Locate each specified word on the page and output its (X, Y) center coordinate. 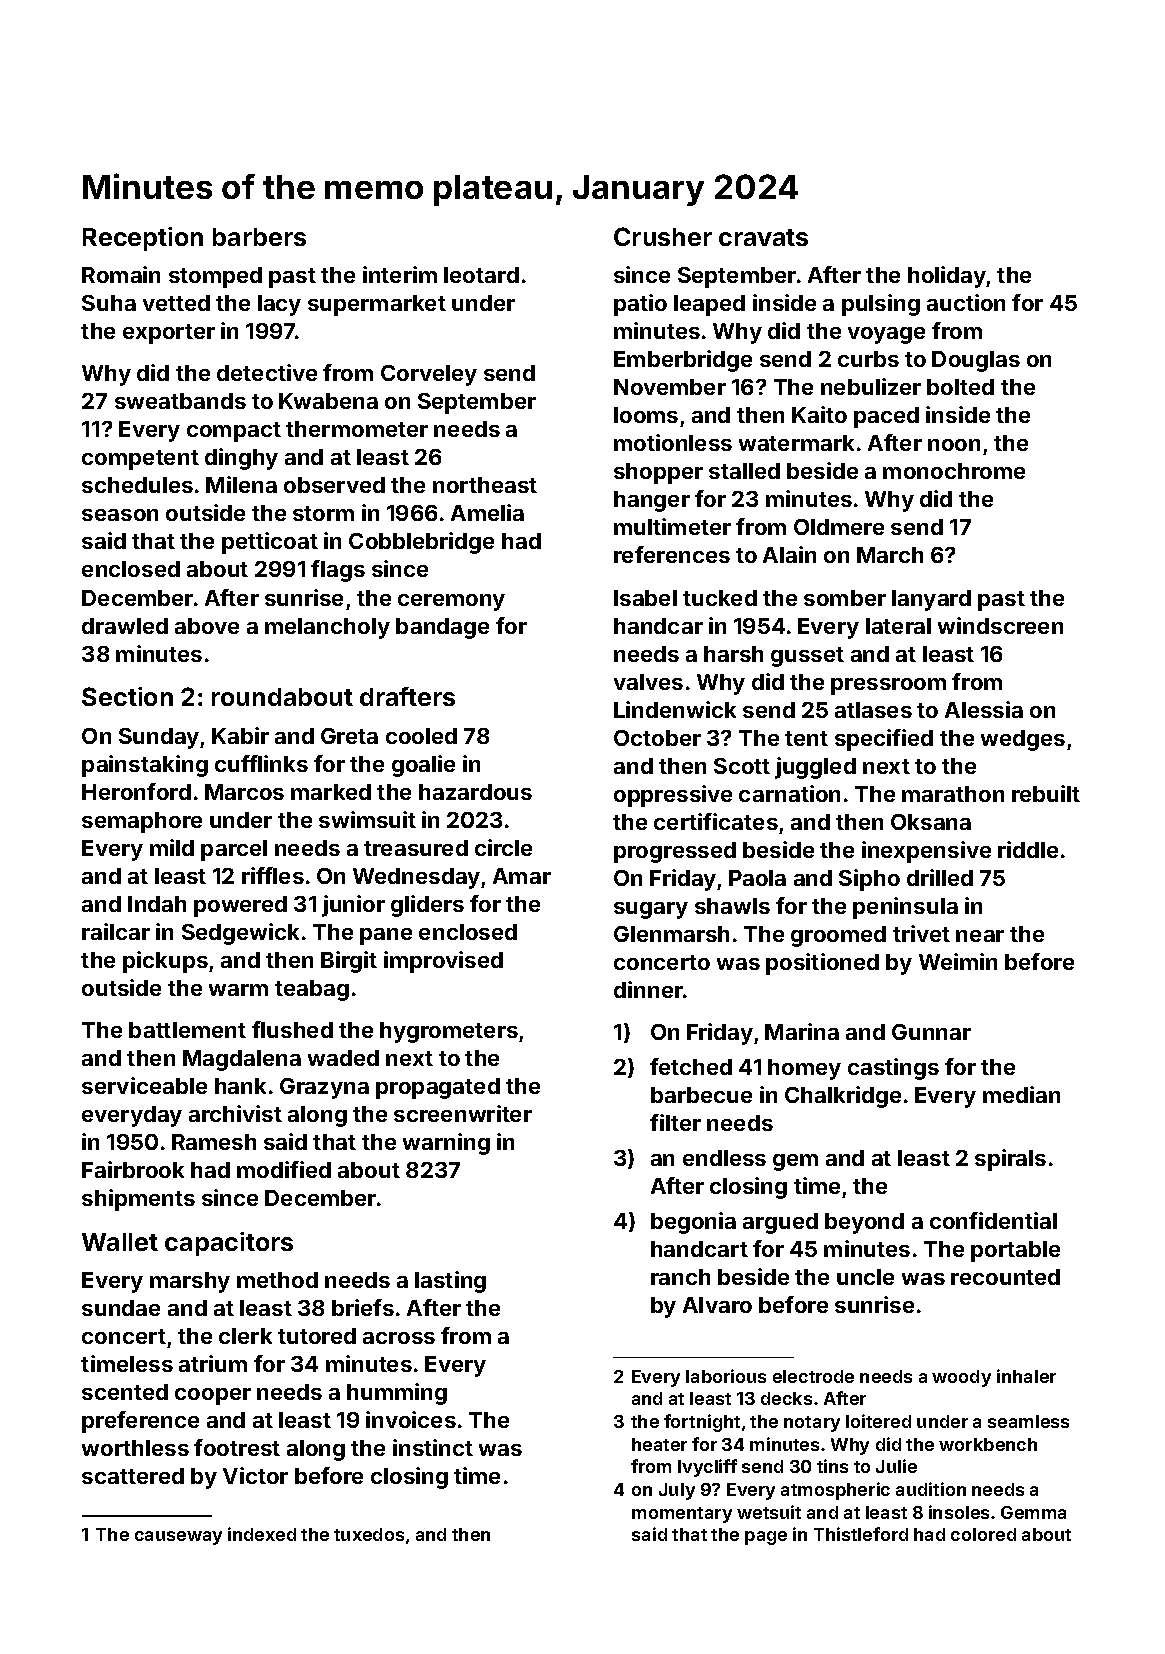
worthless (135, 1448)
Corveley (429, 375)
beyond (864, 1223)
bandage (442, 628)
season (120, 515)
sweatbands (180, 401)
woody (961, 1378)
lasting (450, 1282)
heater (659, 1444)
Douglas (976, 361)
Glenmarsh (671, 934)
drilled (940, 877)
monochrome (954, 471)
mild (172, 847)
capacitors (229, 1244)
